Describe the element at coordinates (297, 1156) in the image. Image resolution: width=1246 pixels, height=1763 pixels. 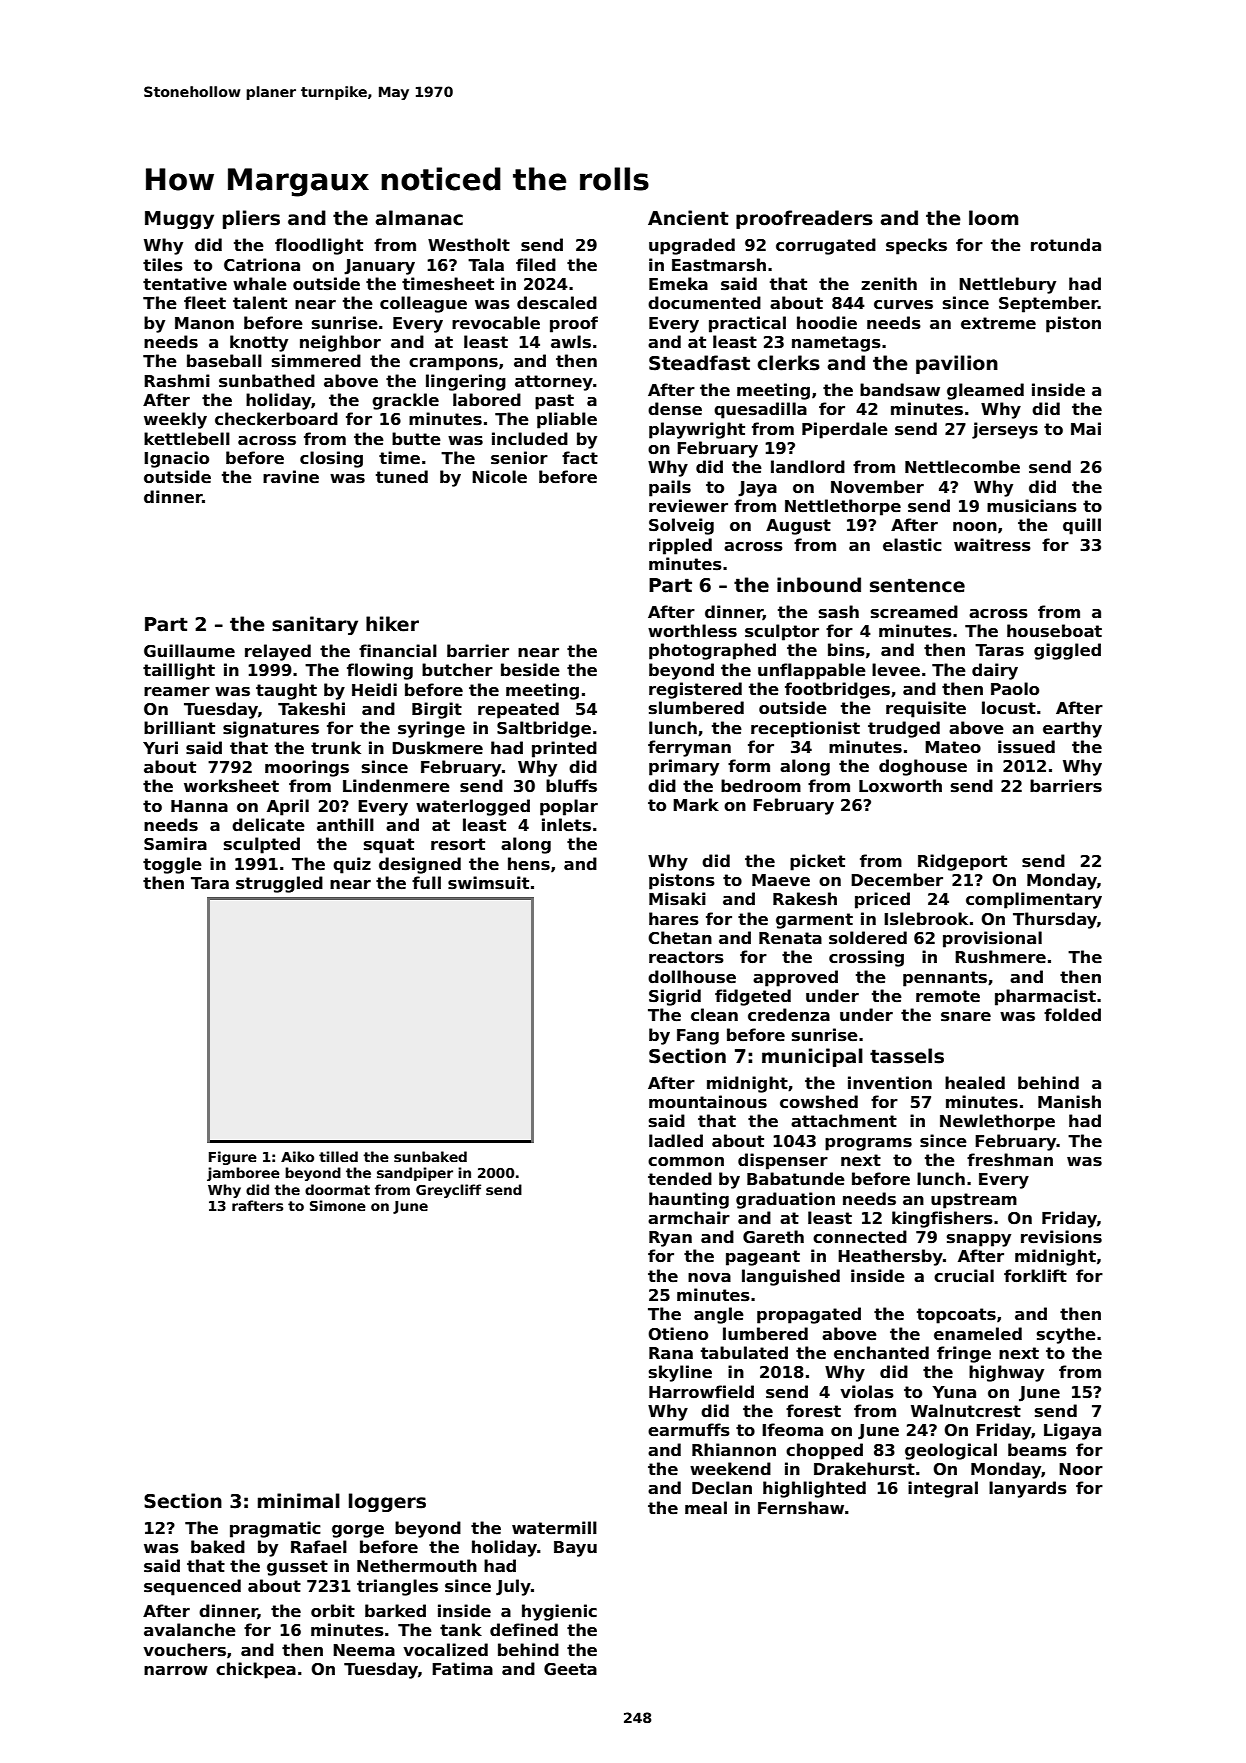
I see `Aiko` at that location.
